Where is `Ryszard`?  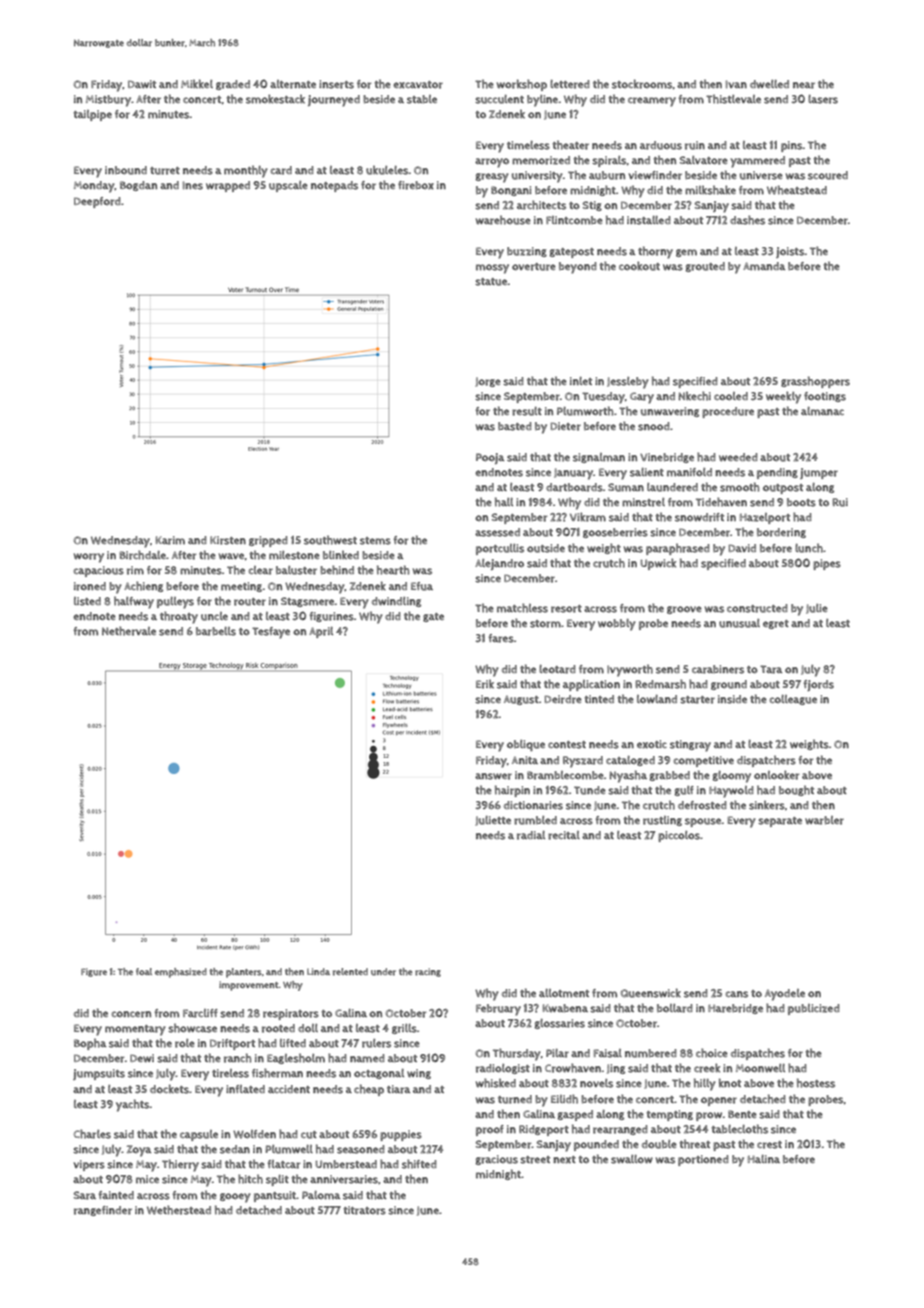 Ryszard is located at coordinates (583, 762).
